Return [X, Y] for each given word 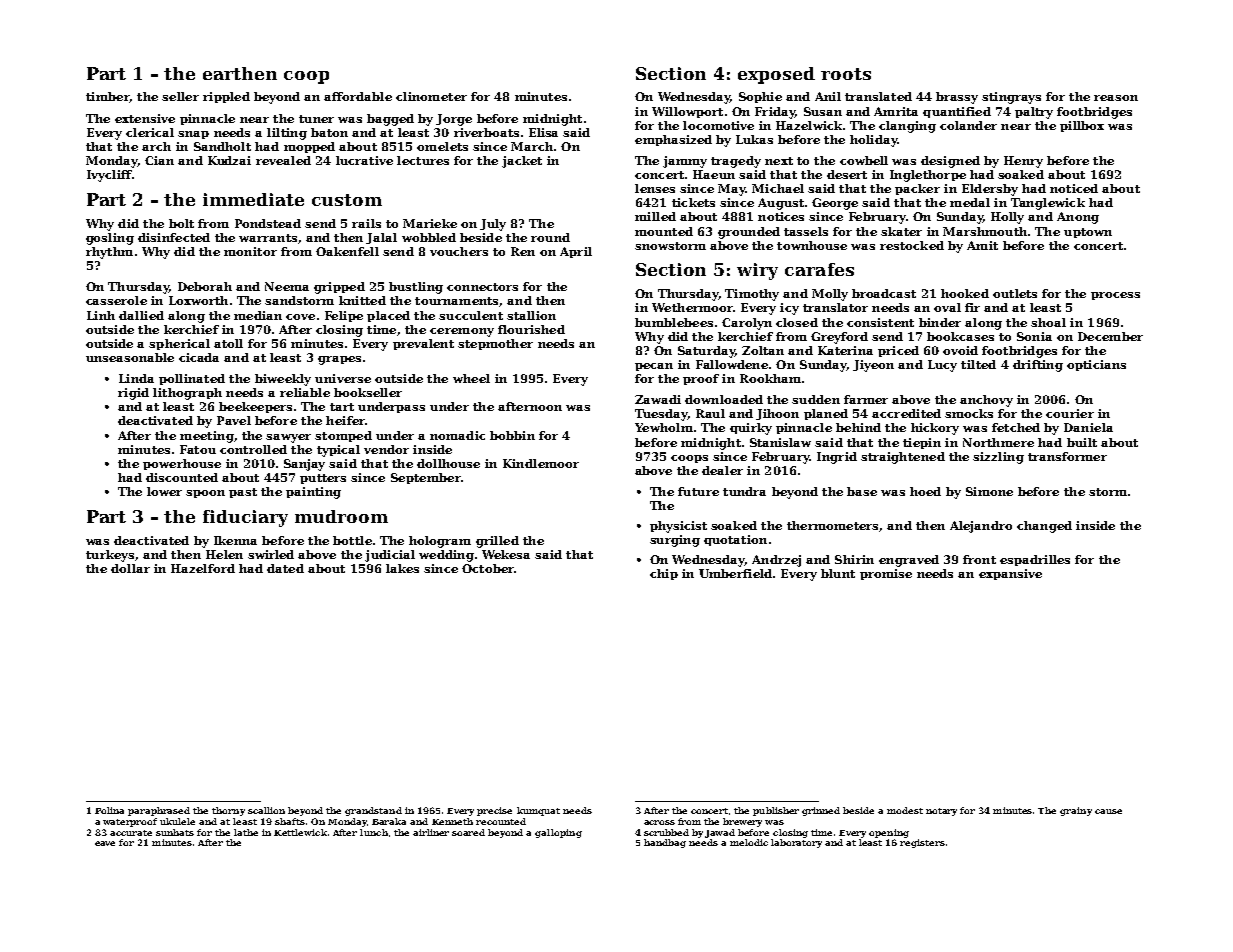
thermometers [832, 525]
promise [886, 574]
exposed [776, 75]
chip [664, 574]
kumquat [538, 811]
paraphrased [159, 811]
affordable [358, 96]
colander [968, 125]
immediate [253, 199]
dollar [130, 568]
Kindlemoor [541, 463]
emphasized [673, 140]
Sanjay [304, 465]
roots [846, 74]
